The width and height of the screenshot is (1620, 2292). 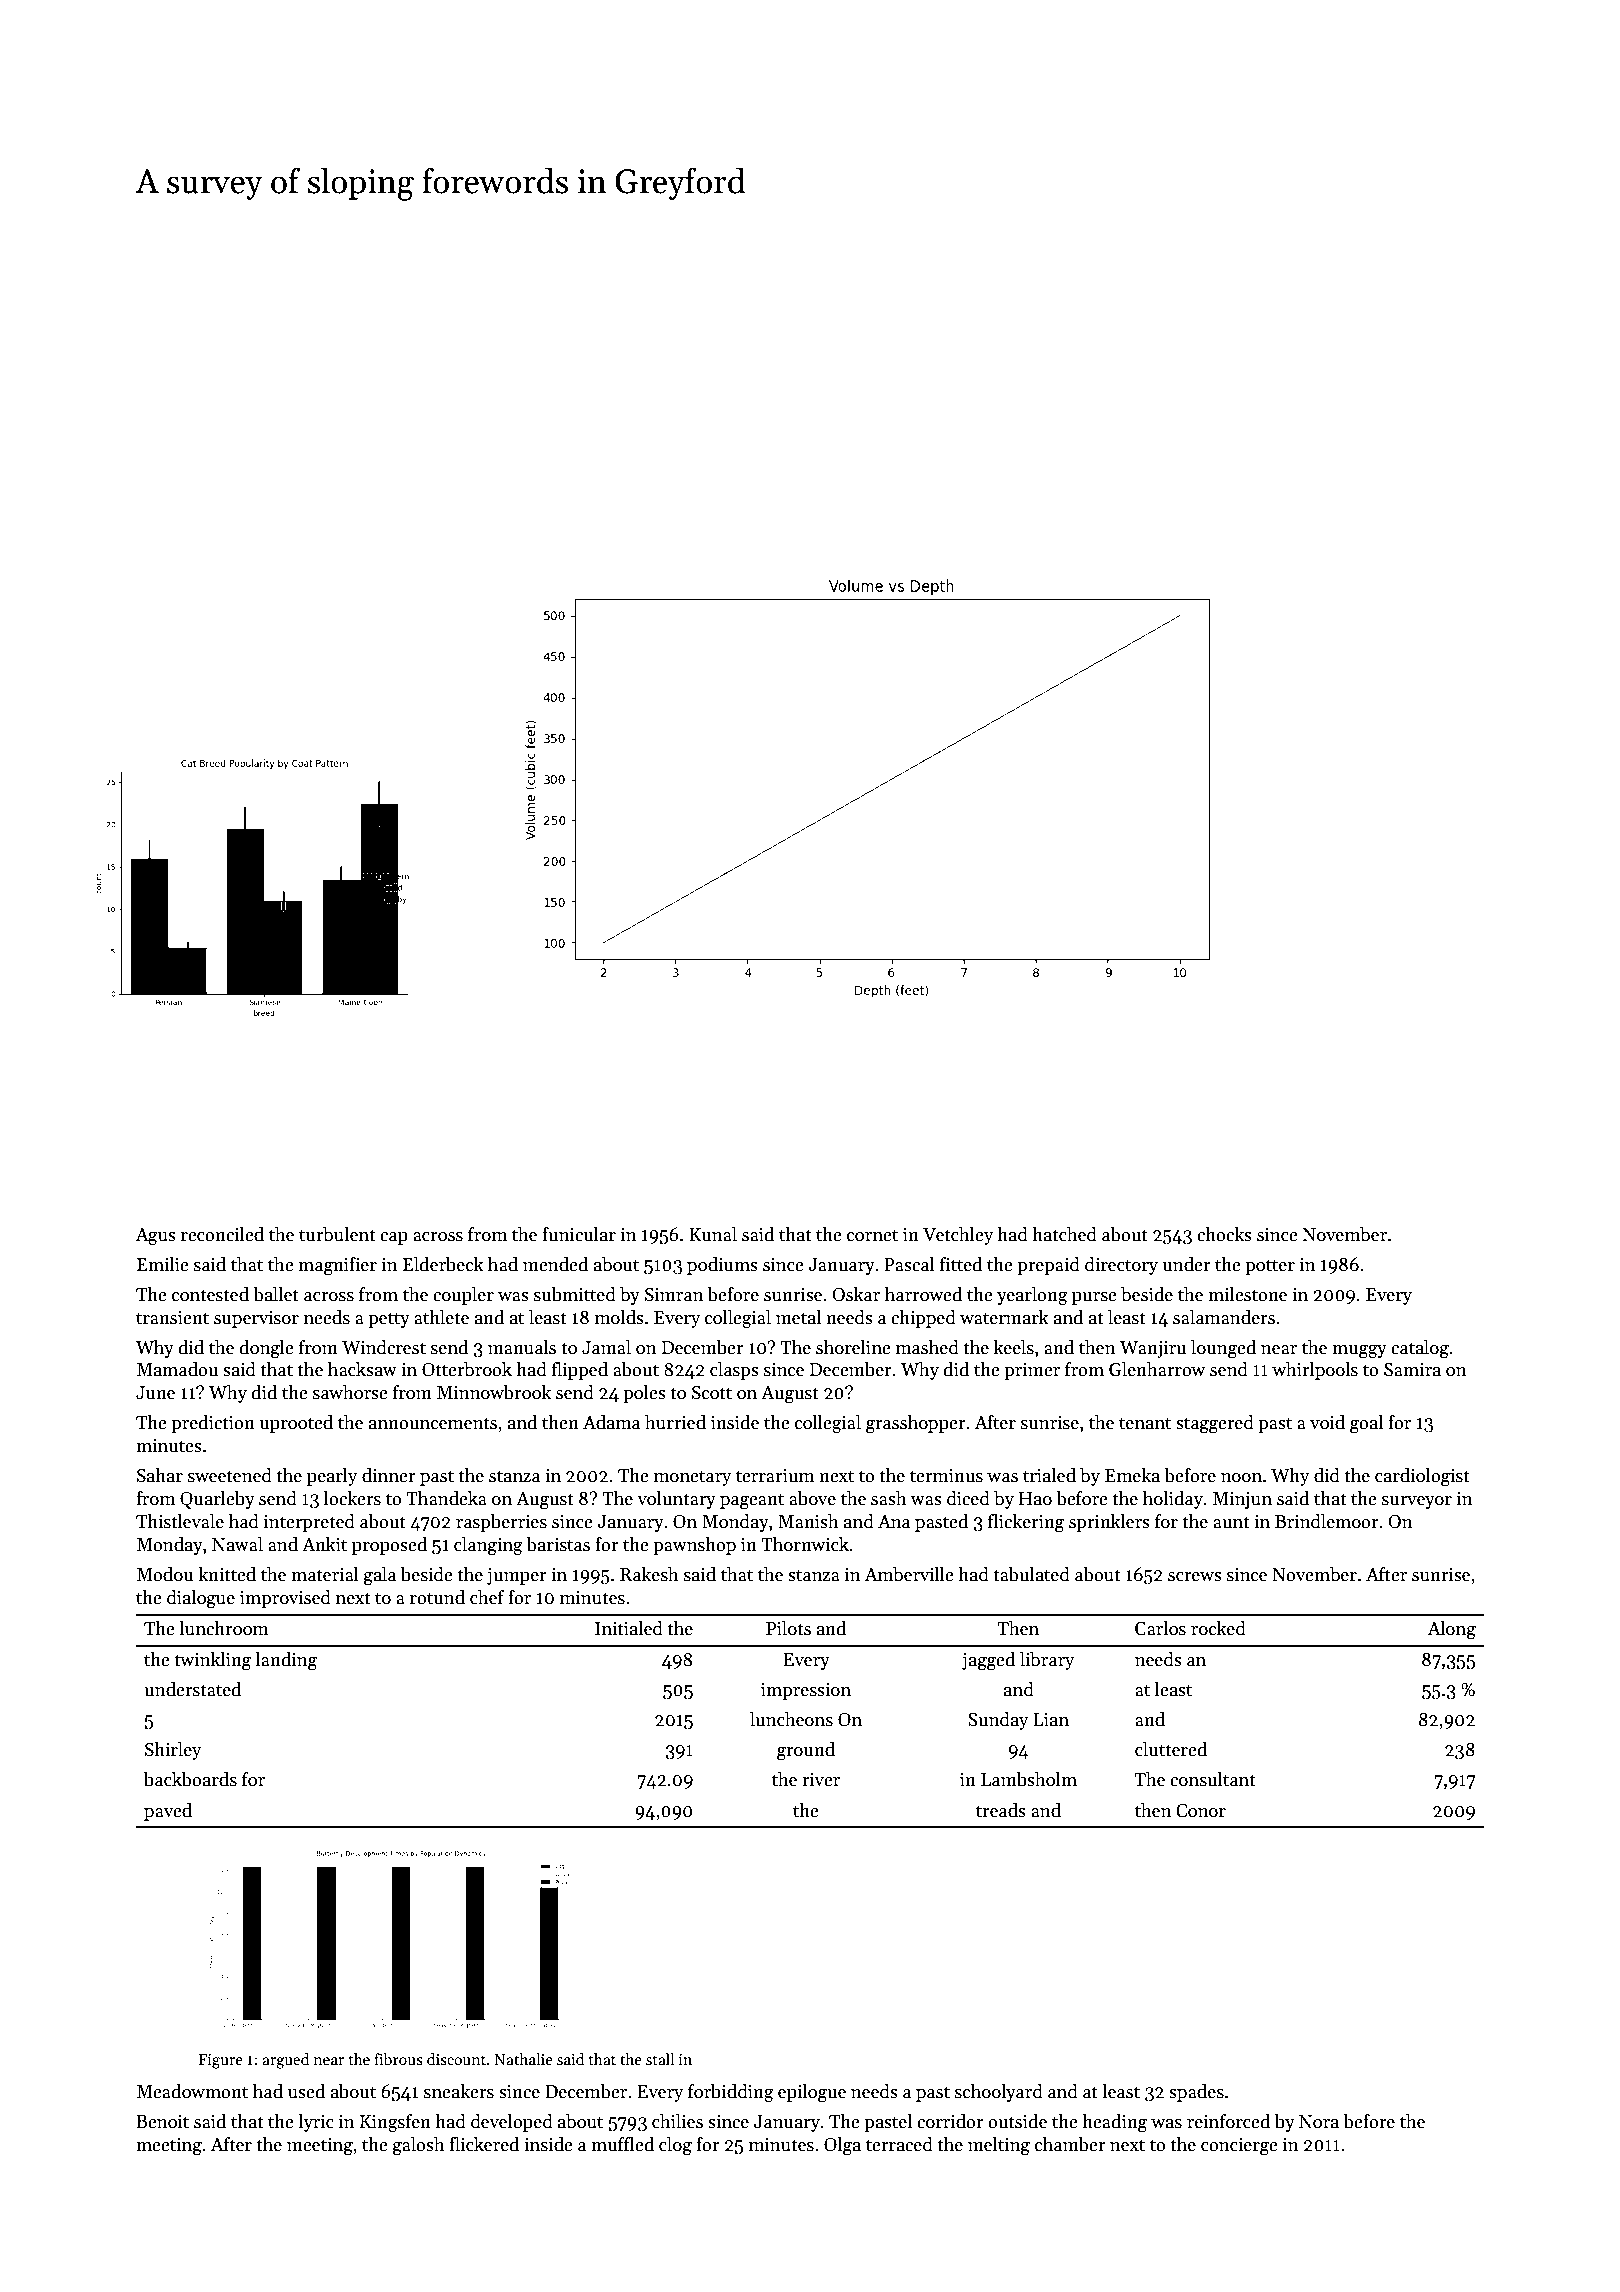 I want to click on fitted, so click(x=961, y=1264).
